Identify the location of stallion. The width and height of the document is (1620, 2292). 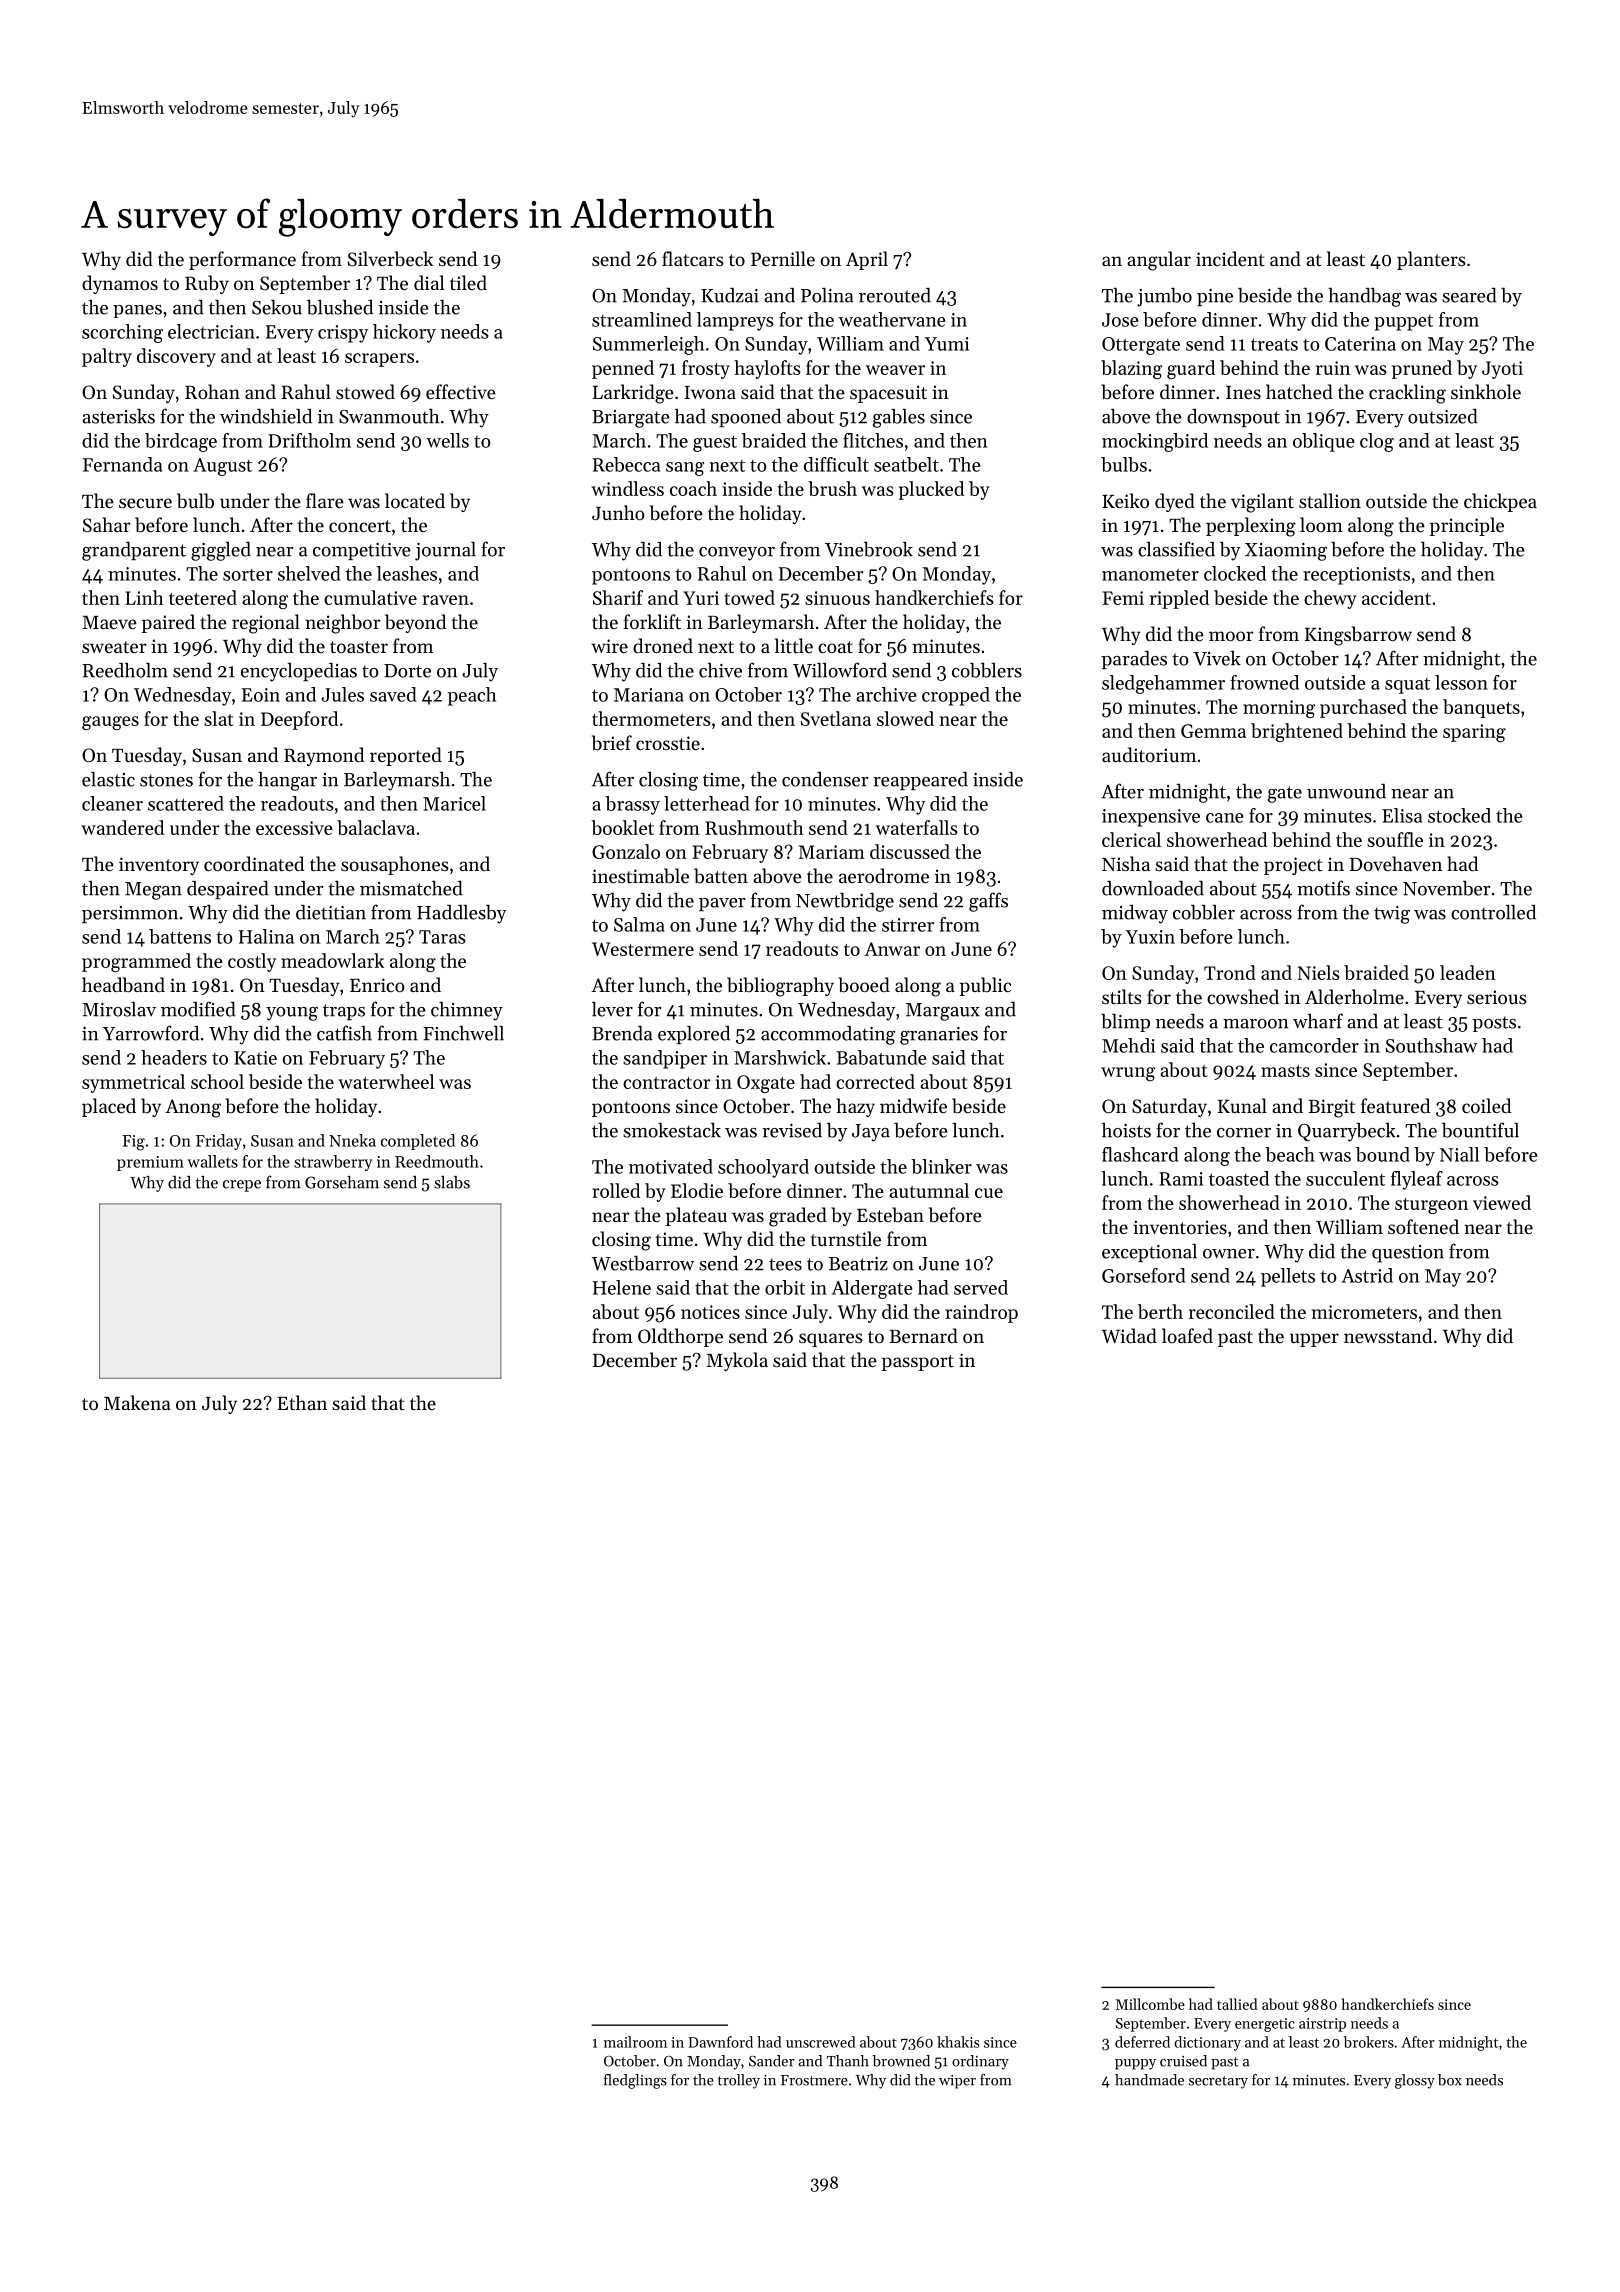
(1330, 500).
